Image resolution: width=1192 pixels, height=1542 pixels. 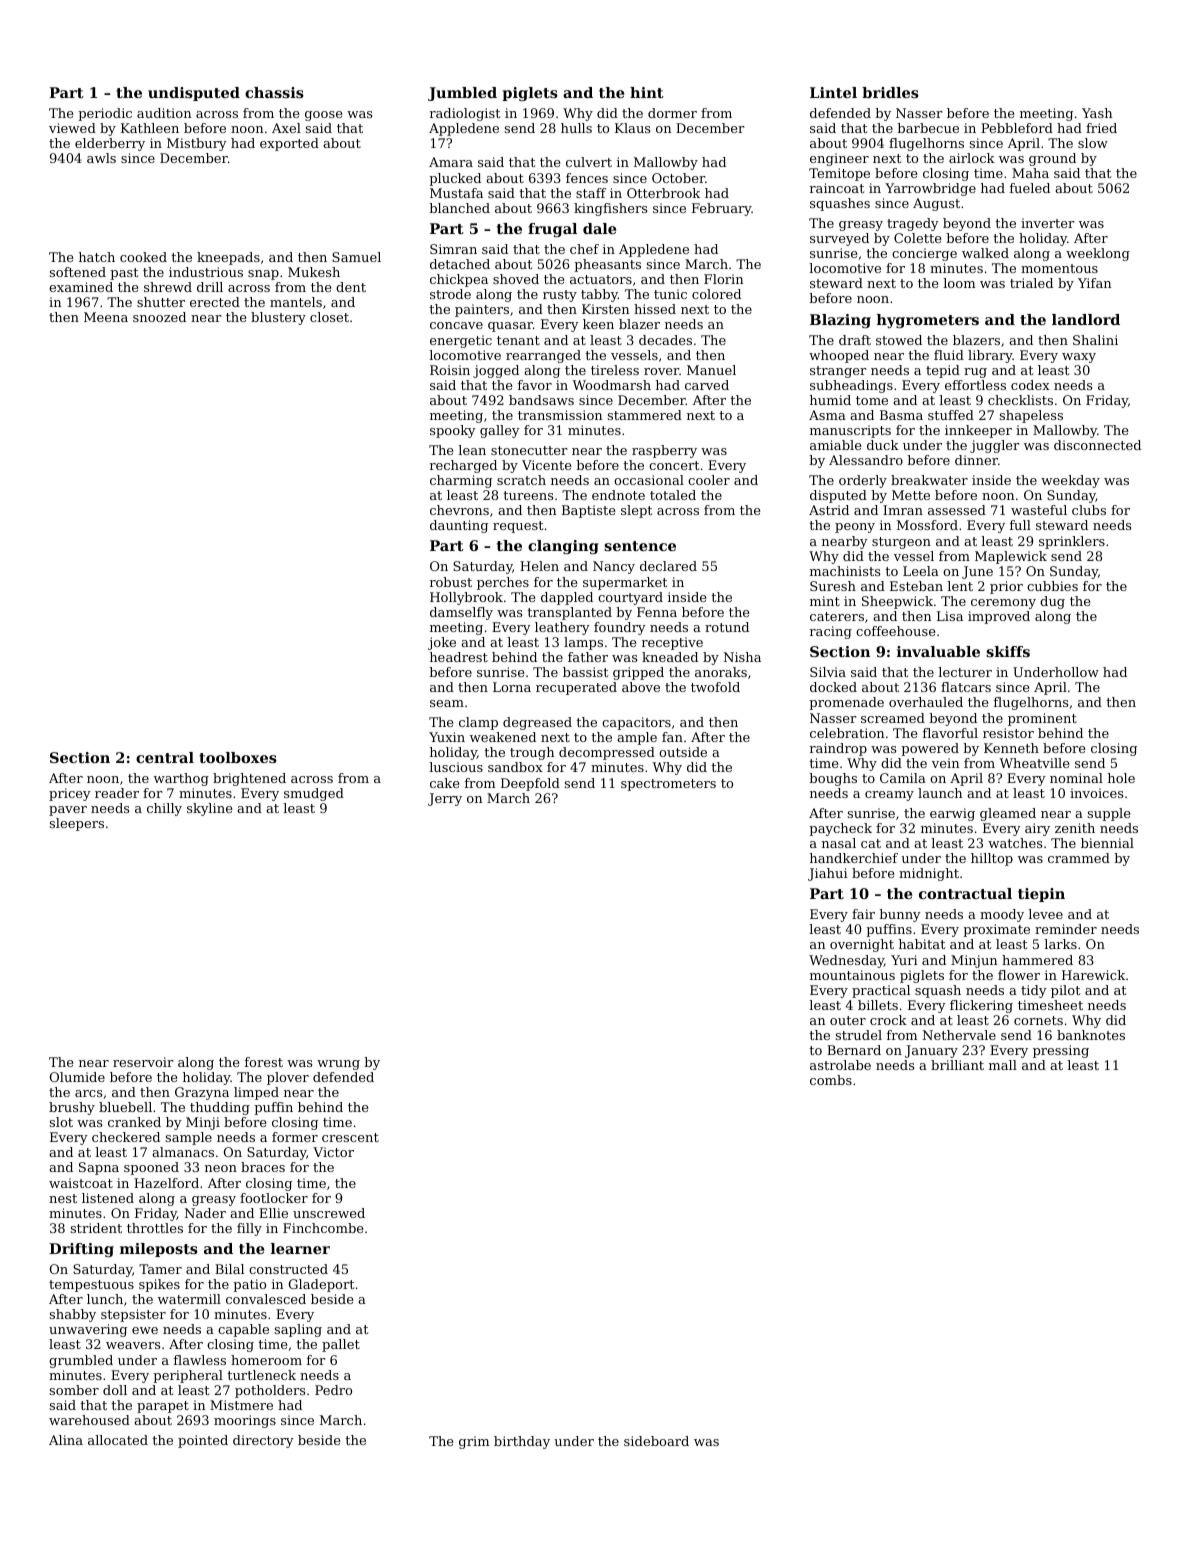 I want to click on Yarrowbridge, so click(x=930, y=189).
